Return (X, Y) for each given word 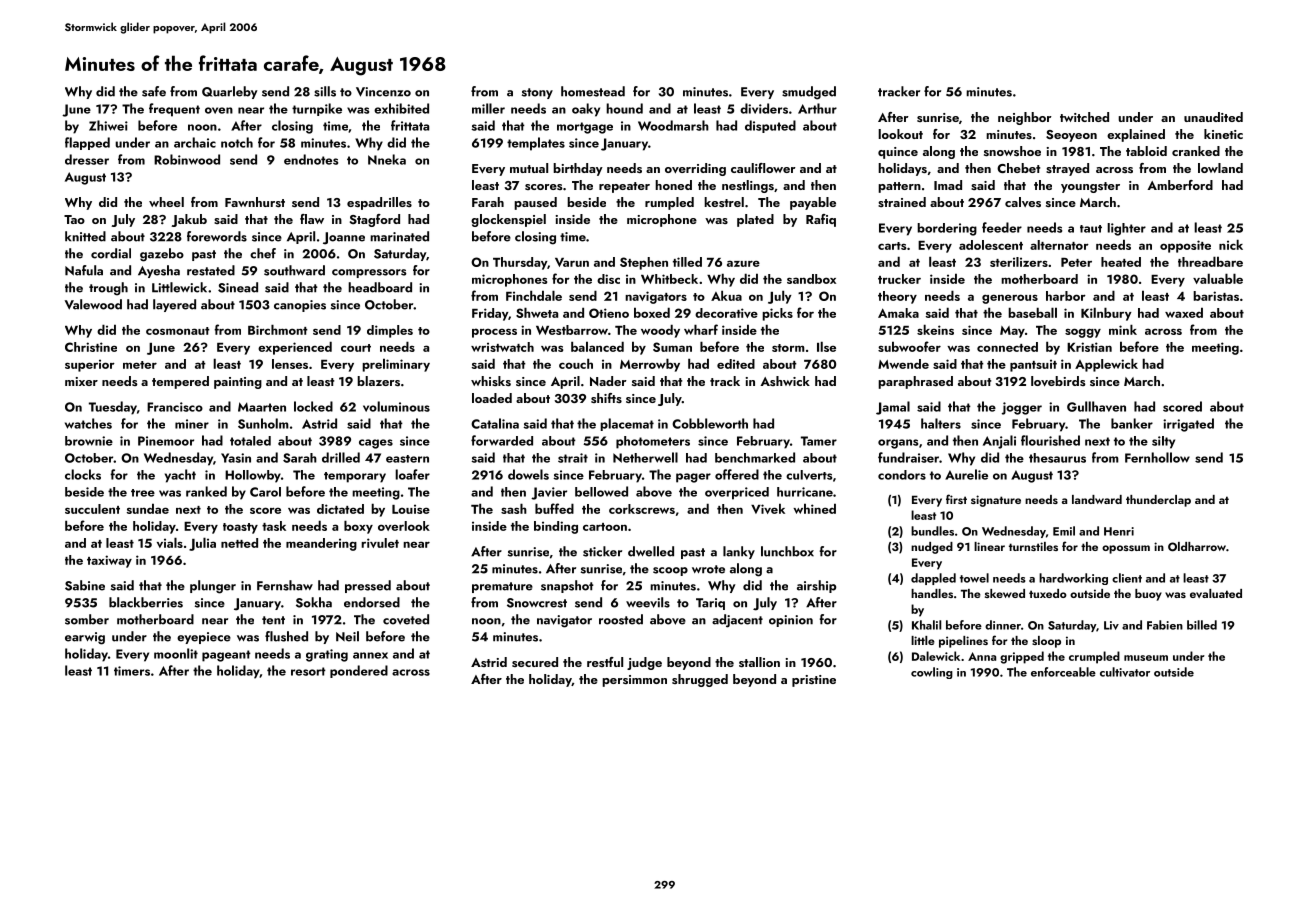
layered (174, 305)
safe (154, 91)
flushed (286, 636)
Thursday (520, 263)
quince (898, 153)
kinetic (1223, 134)
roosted (621, 619)
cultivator (1125, 672)
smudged (809, 93)
